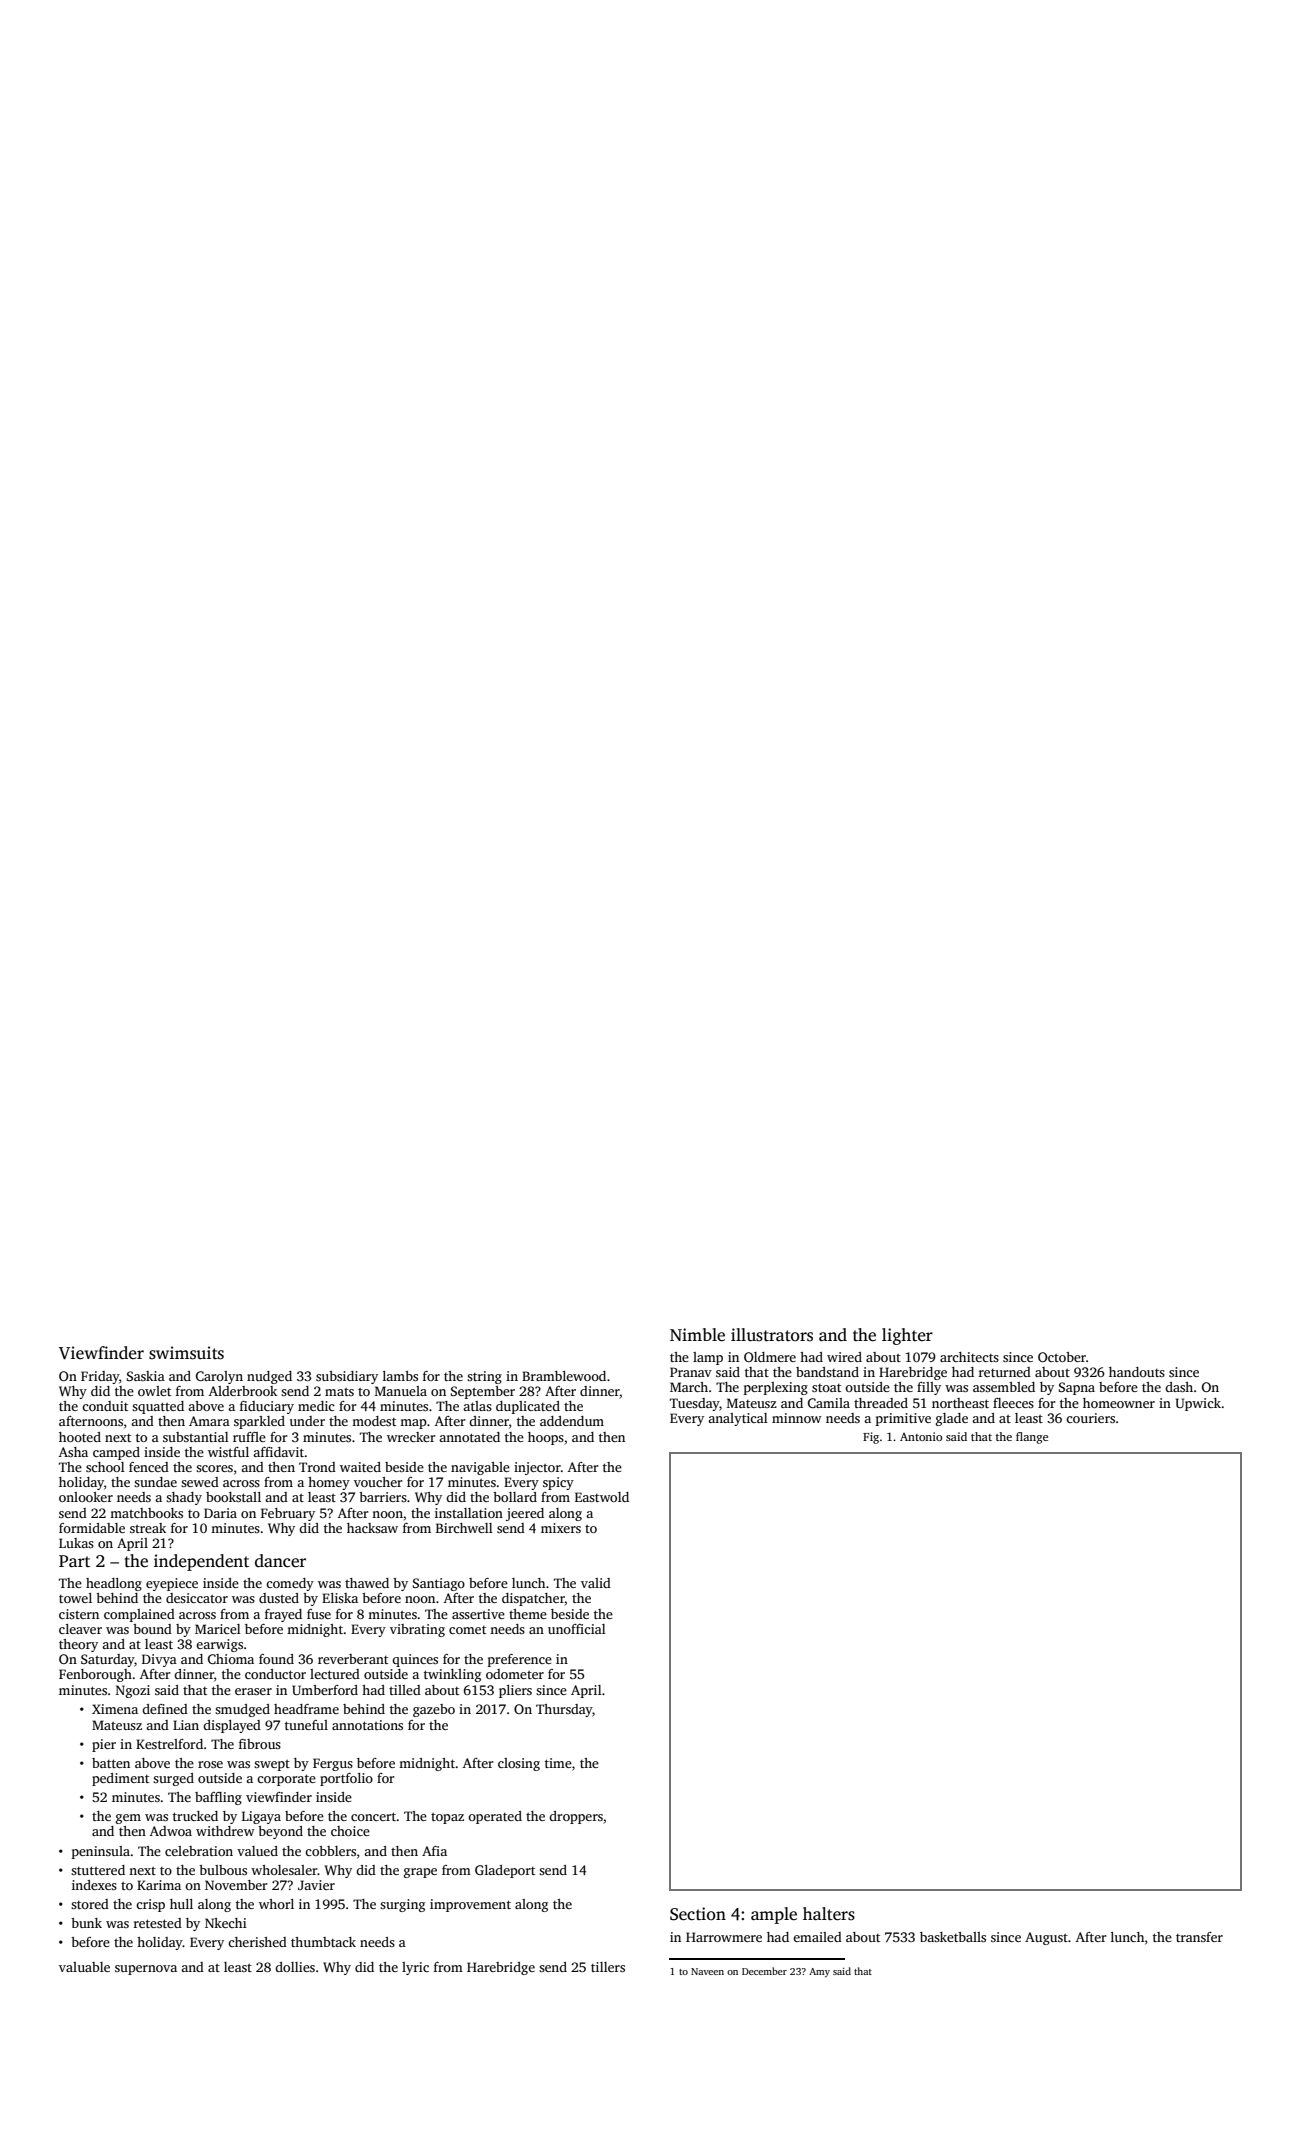 Image resolution: width=1301 pixels, height=2142 pixels. I want to click on Part, so click(74, 1561).
